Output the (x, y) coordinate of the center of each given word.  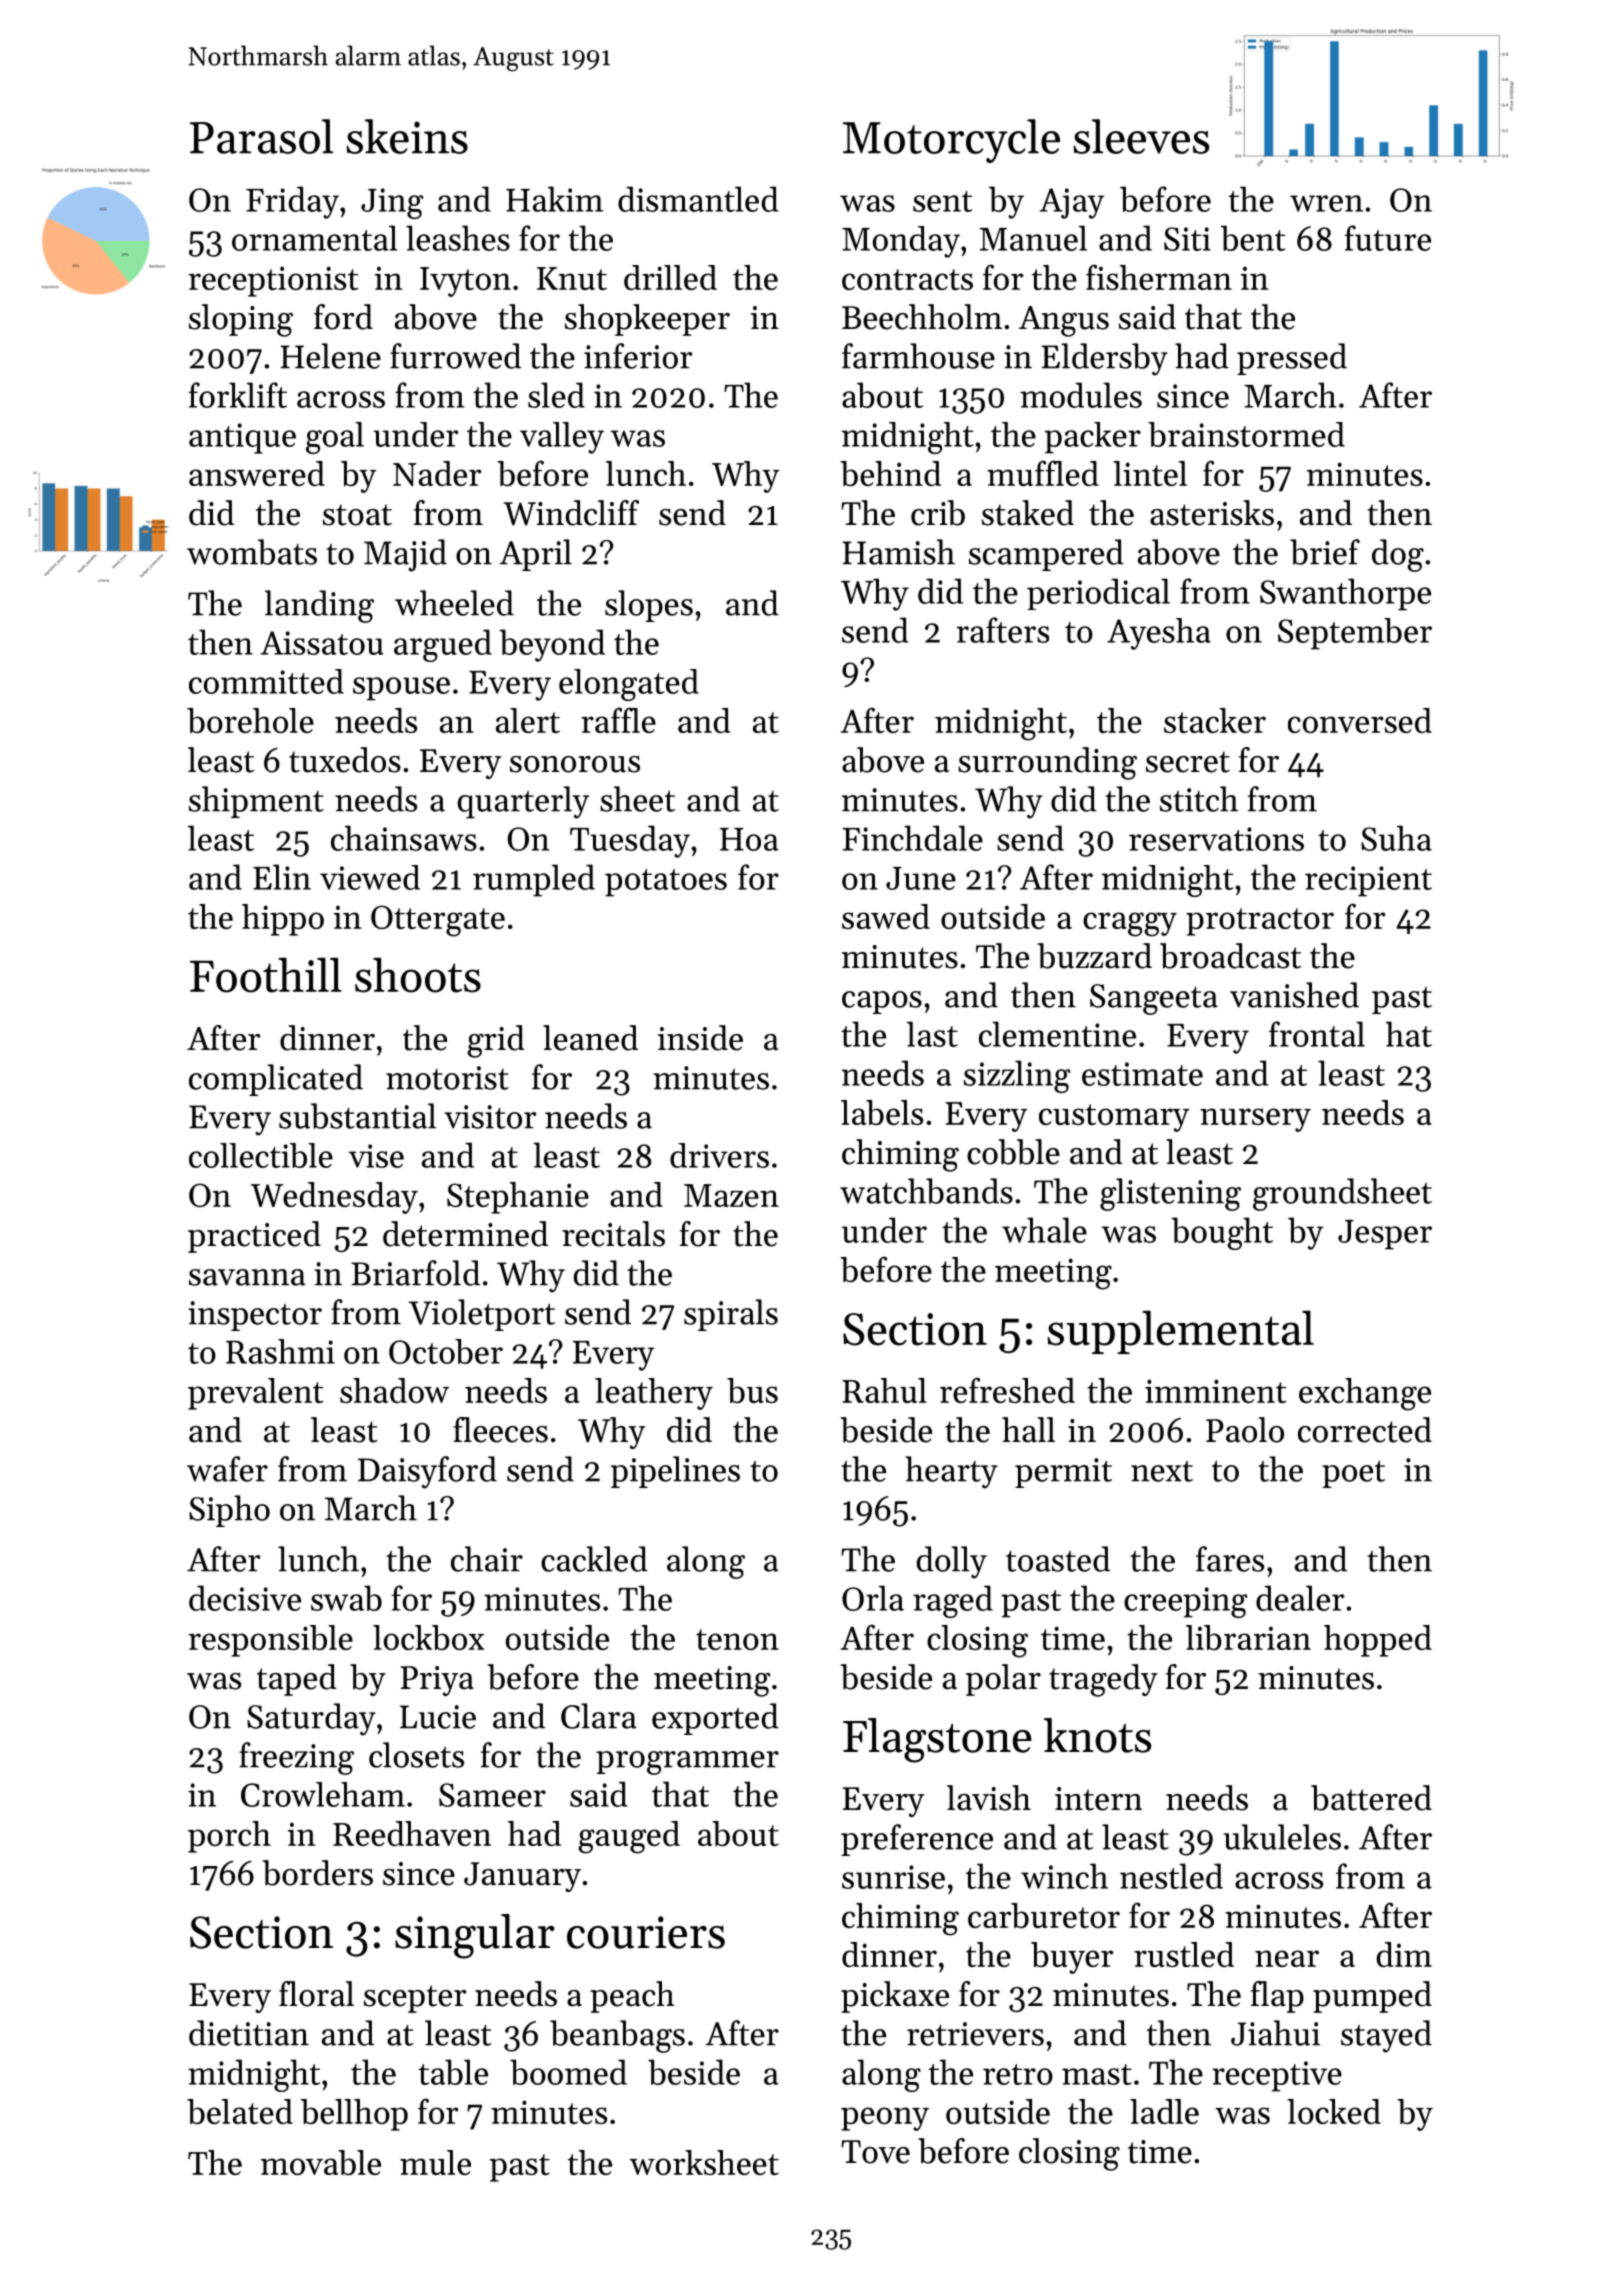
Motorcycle (951, 141)
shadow (394, 1390)
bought (1222, 1233)
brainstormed (1246, 434)
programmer (687, 1763)
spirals (731, 1315)
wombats (252, 552)
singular (475, 1936)
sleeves (1141, 136)
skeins (407, 136)
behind (890, 473)
